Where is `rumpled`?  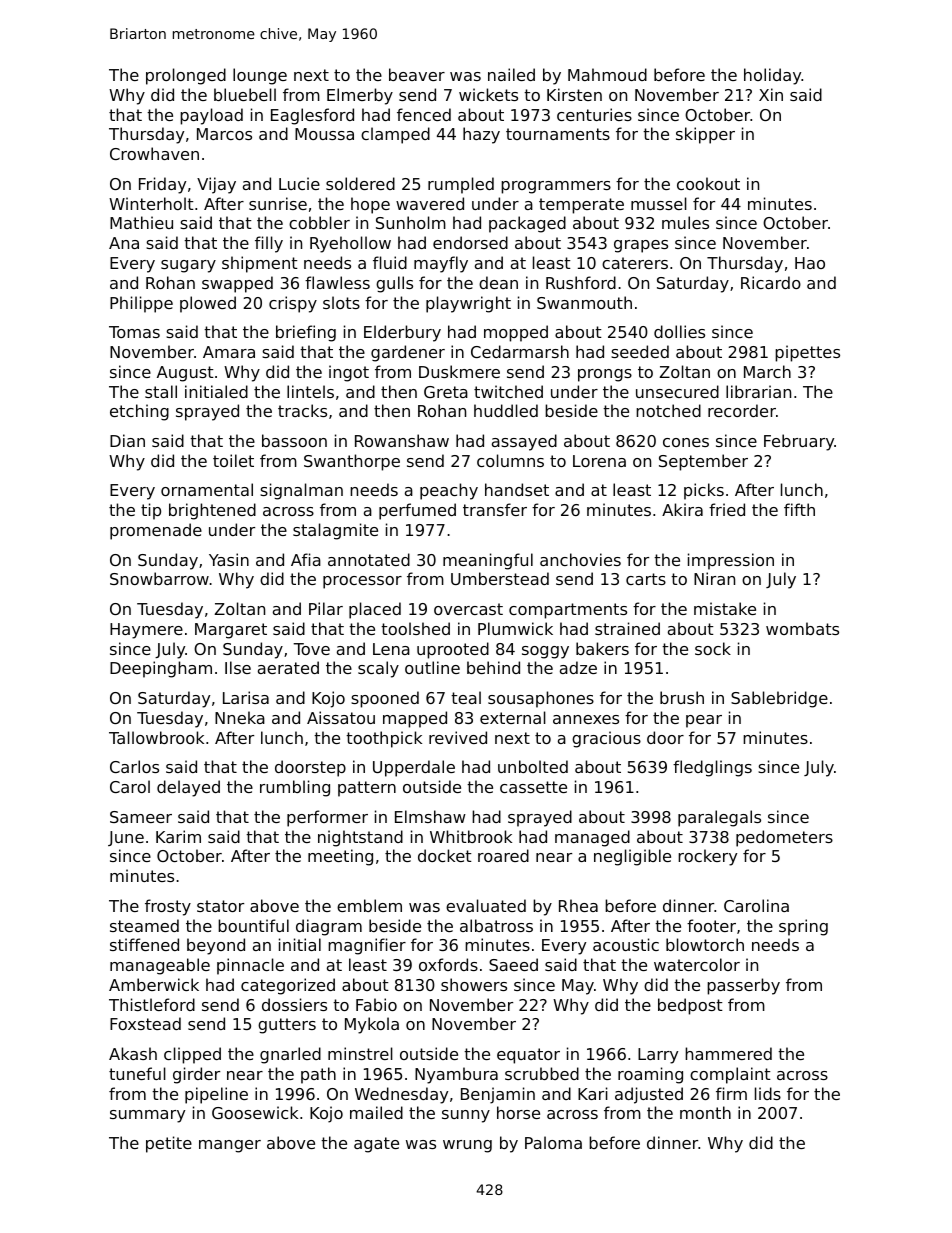
rumpled is located at coordinates (461, 185).
